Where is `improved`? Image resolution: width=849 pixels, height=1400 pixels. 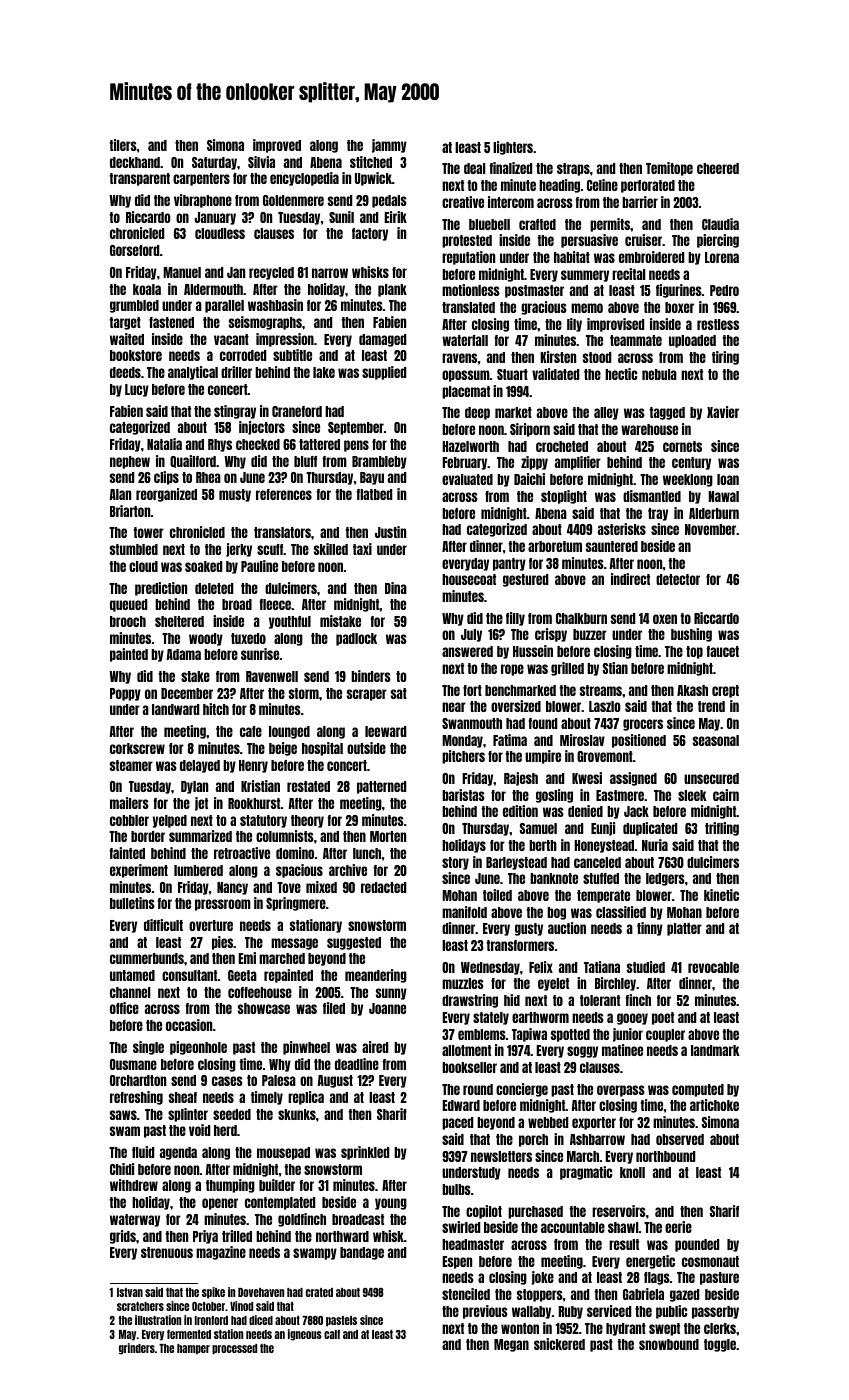 improved is located at coordinates (277, 146).
